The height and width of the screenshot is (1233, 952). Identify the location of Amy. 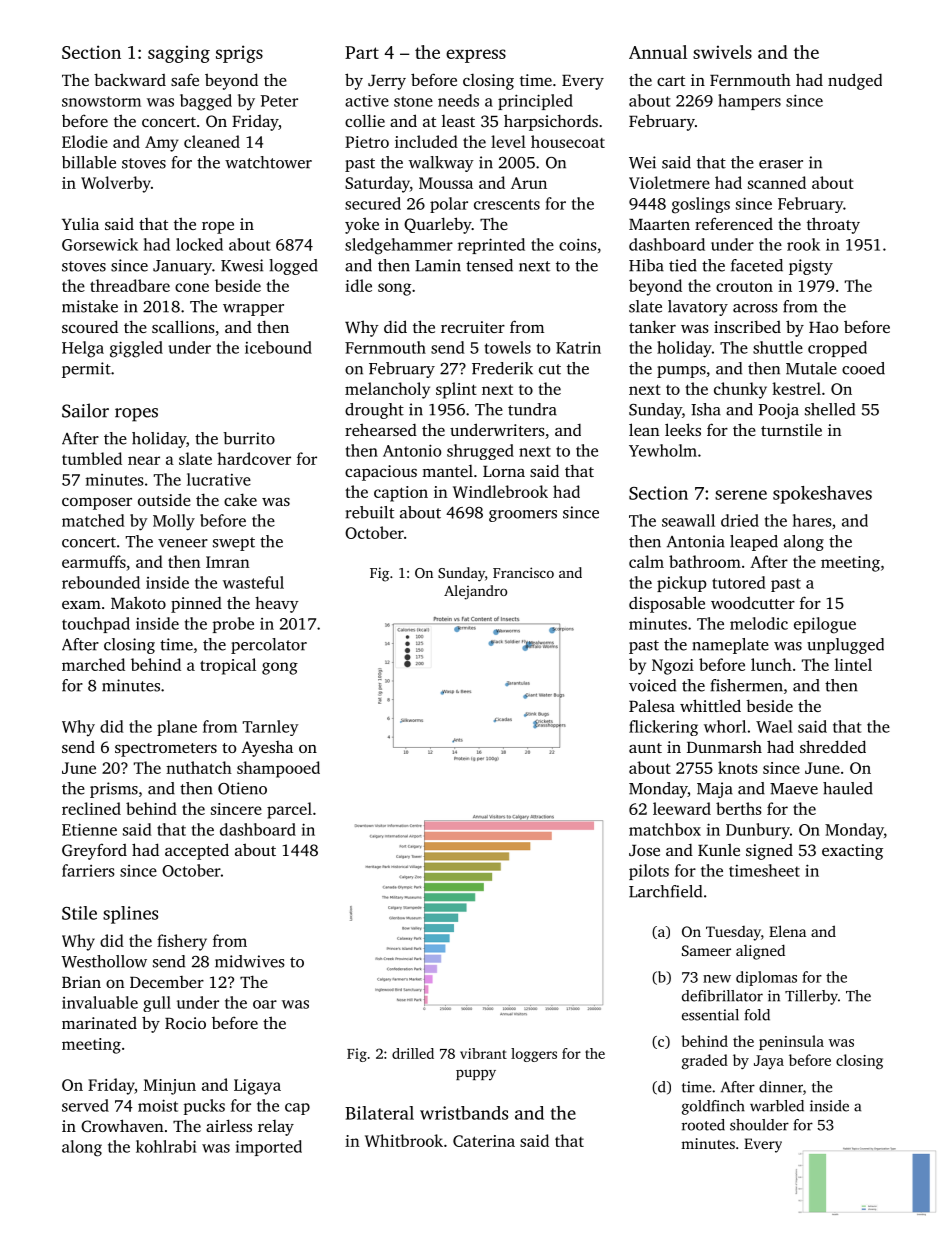
(162, 144).
